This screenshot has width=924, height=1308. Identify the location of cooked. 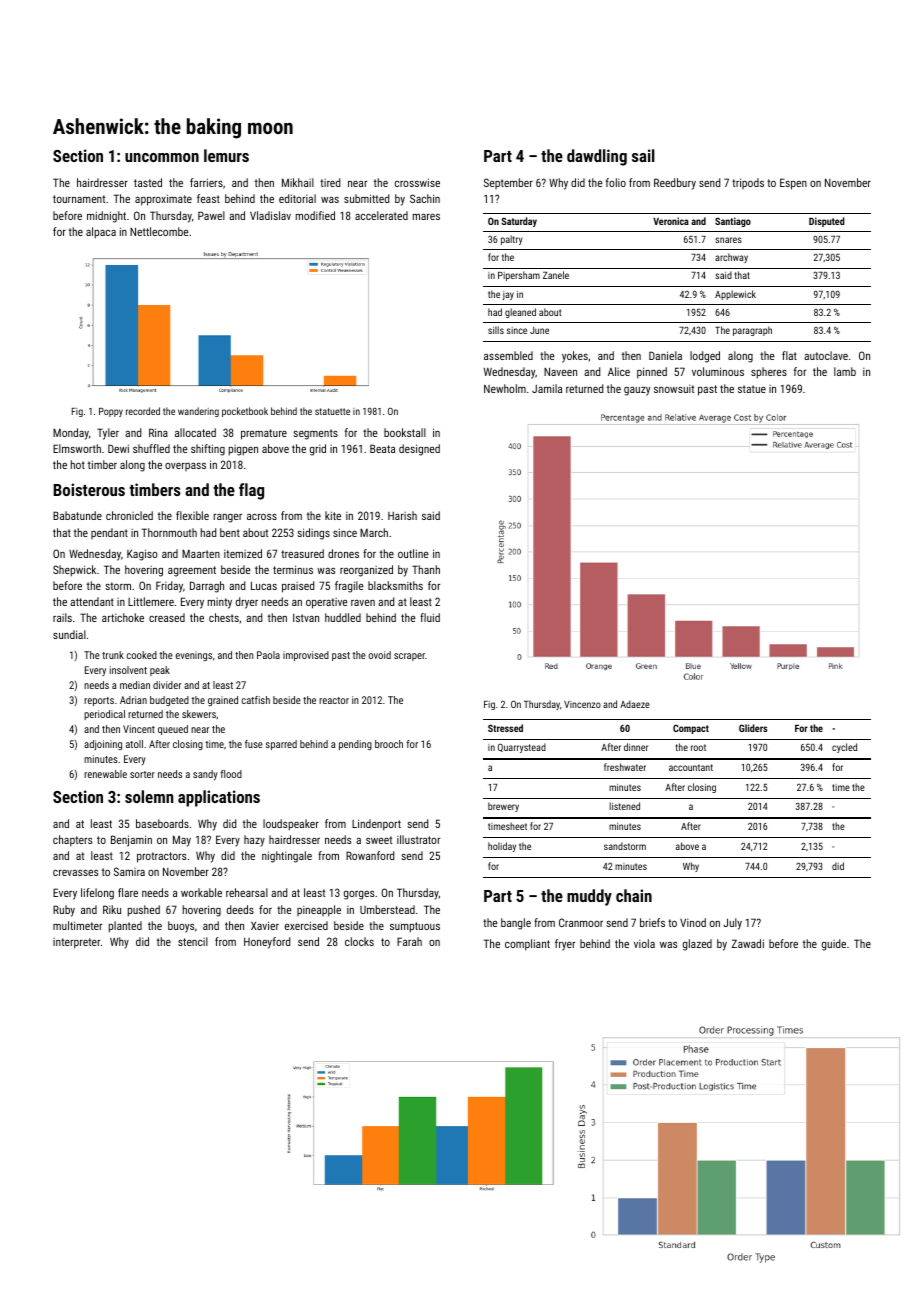
(142, 655).
